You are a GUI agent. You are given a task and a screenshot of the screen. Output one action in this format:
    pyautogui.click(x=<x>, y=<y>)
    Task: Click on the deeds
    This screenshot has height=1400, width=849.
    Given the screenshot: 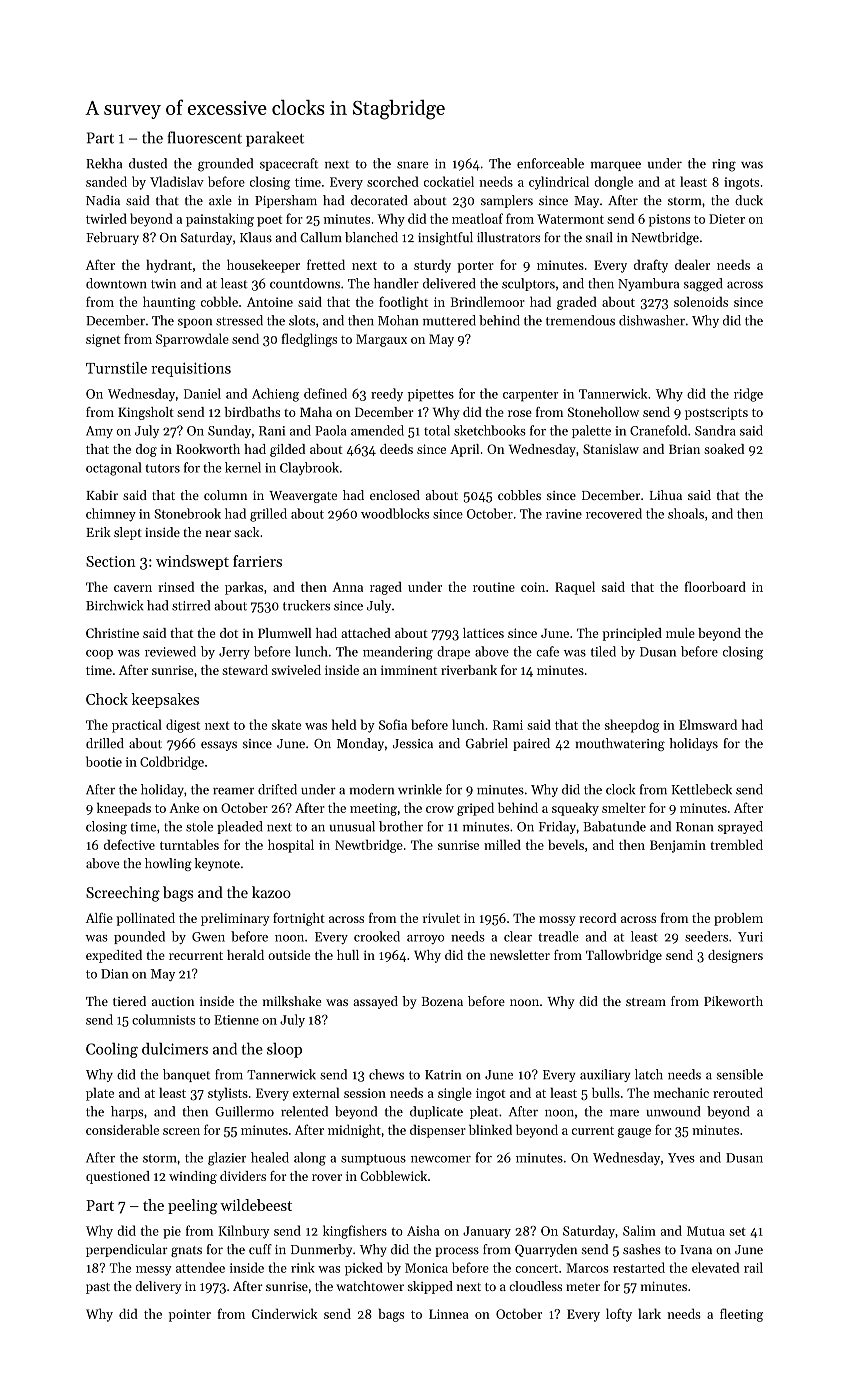 What is the action you would take?
    pyautogui.click(x=396, y=449)
